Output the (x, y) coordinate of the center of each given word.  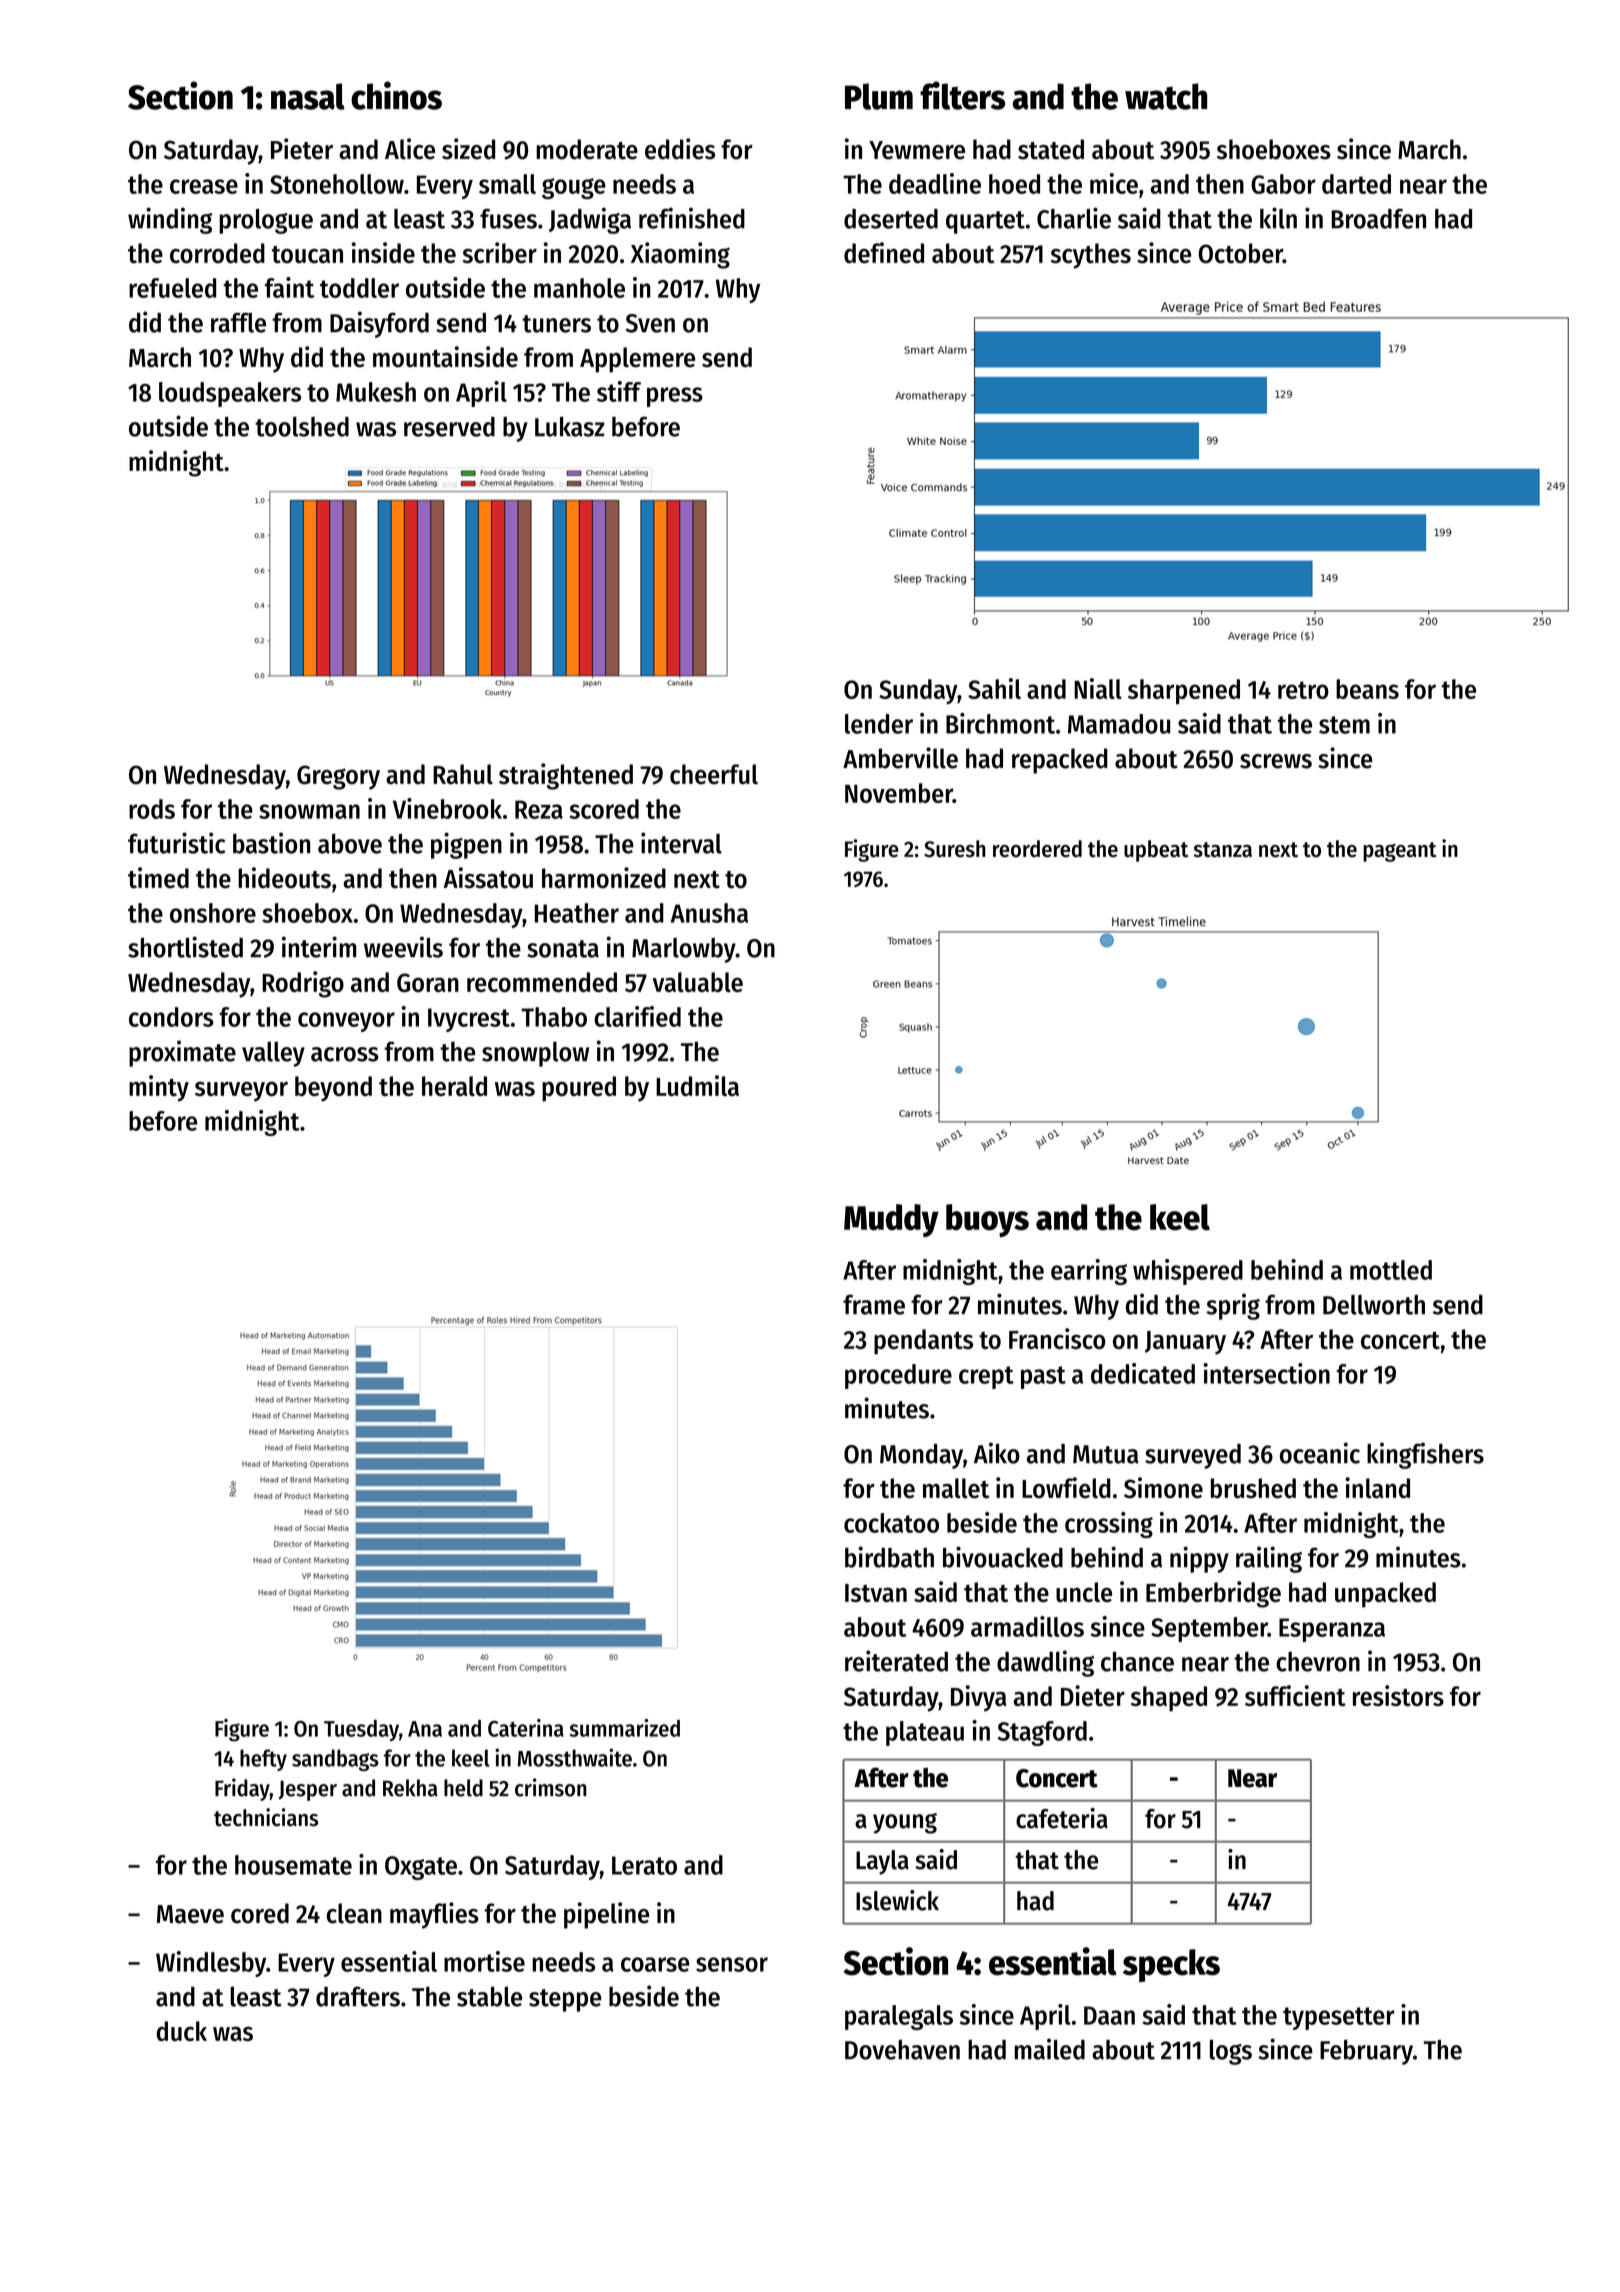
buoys (987, 1220)
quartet (985, 222)
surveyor (241, 1091)
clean (354, 1913)
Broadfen (1379, 218)
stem (1344, 725)
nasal (308, 96)
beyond (333, 1089)
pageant (1400, 852)
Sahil (994, 688)
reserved (449, 427)
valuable (698, 982)
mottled (1391, 1270)
